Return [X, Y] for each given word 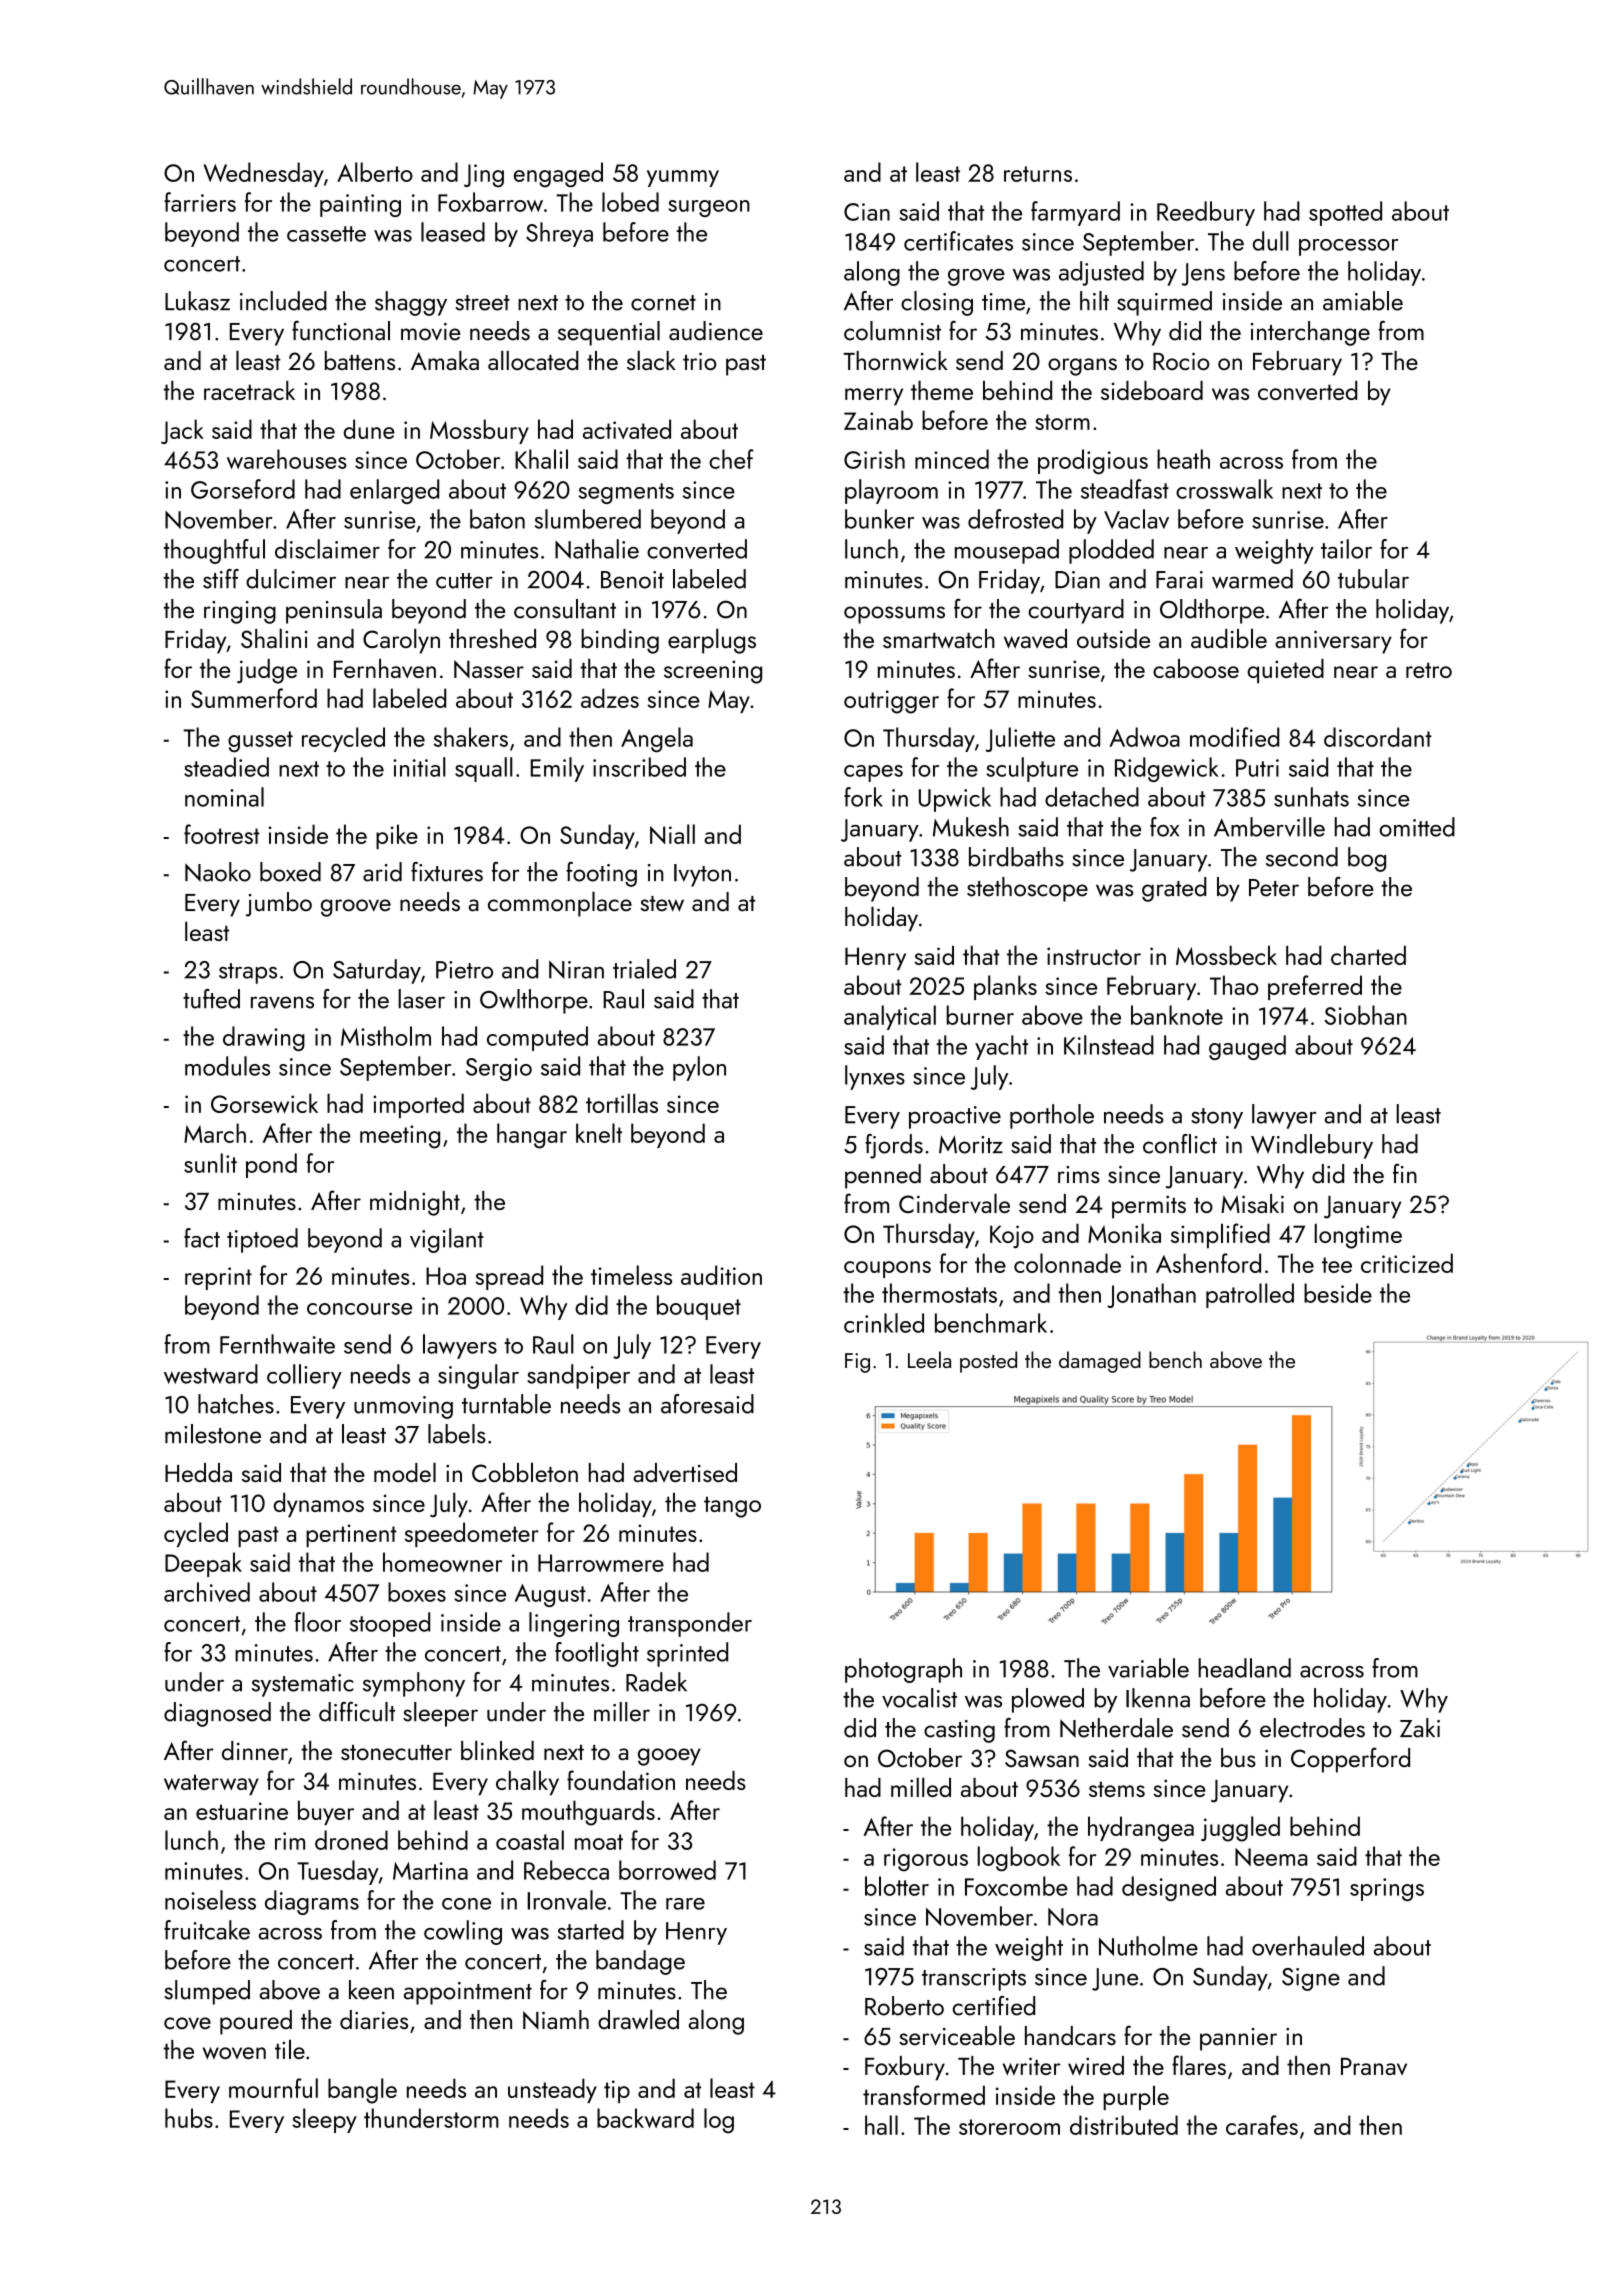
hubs [189, 2118]
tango [732, 1507]
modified [1234, 737]
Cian [867, 212]
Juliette [1020, 739]
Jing [484, 176]
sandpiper [578, 1376]
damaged [1100, 1362]
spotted [1345, 213]
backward [645, 2118]
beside [1338, 1293]
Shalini [274, 638]
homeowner [442, 1562]
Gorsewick [264, 1103]
